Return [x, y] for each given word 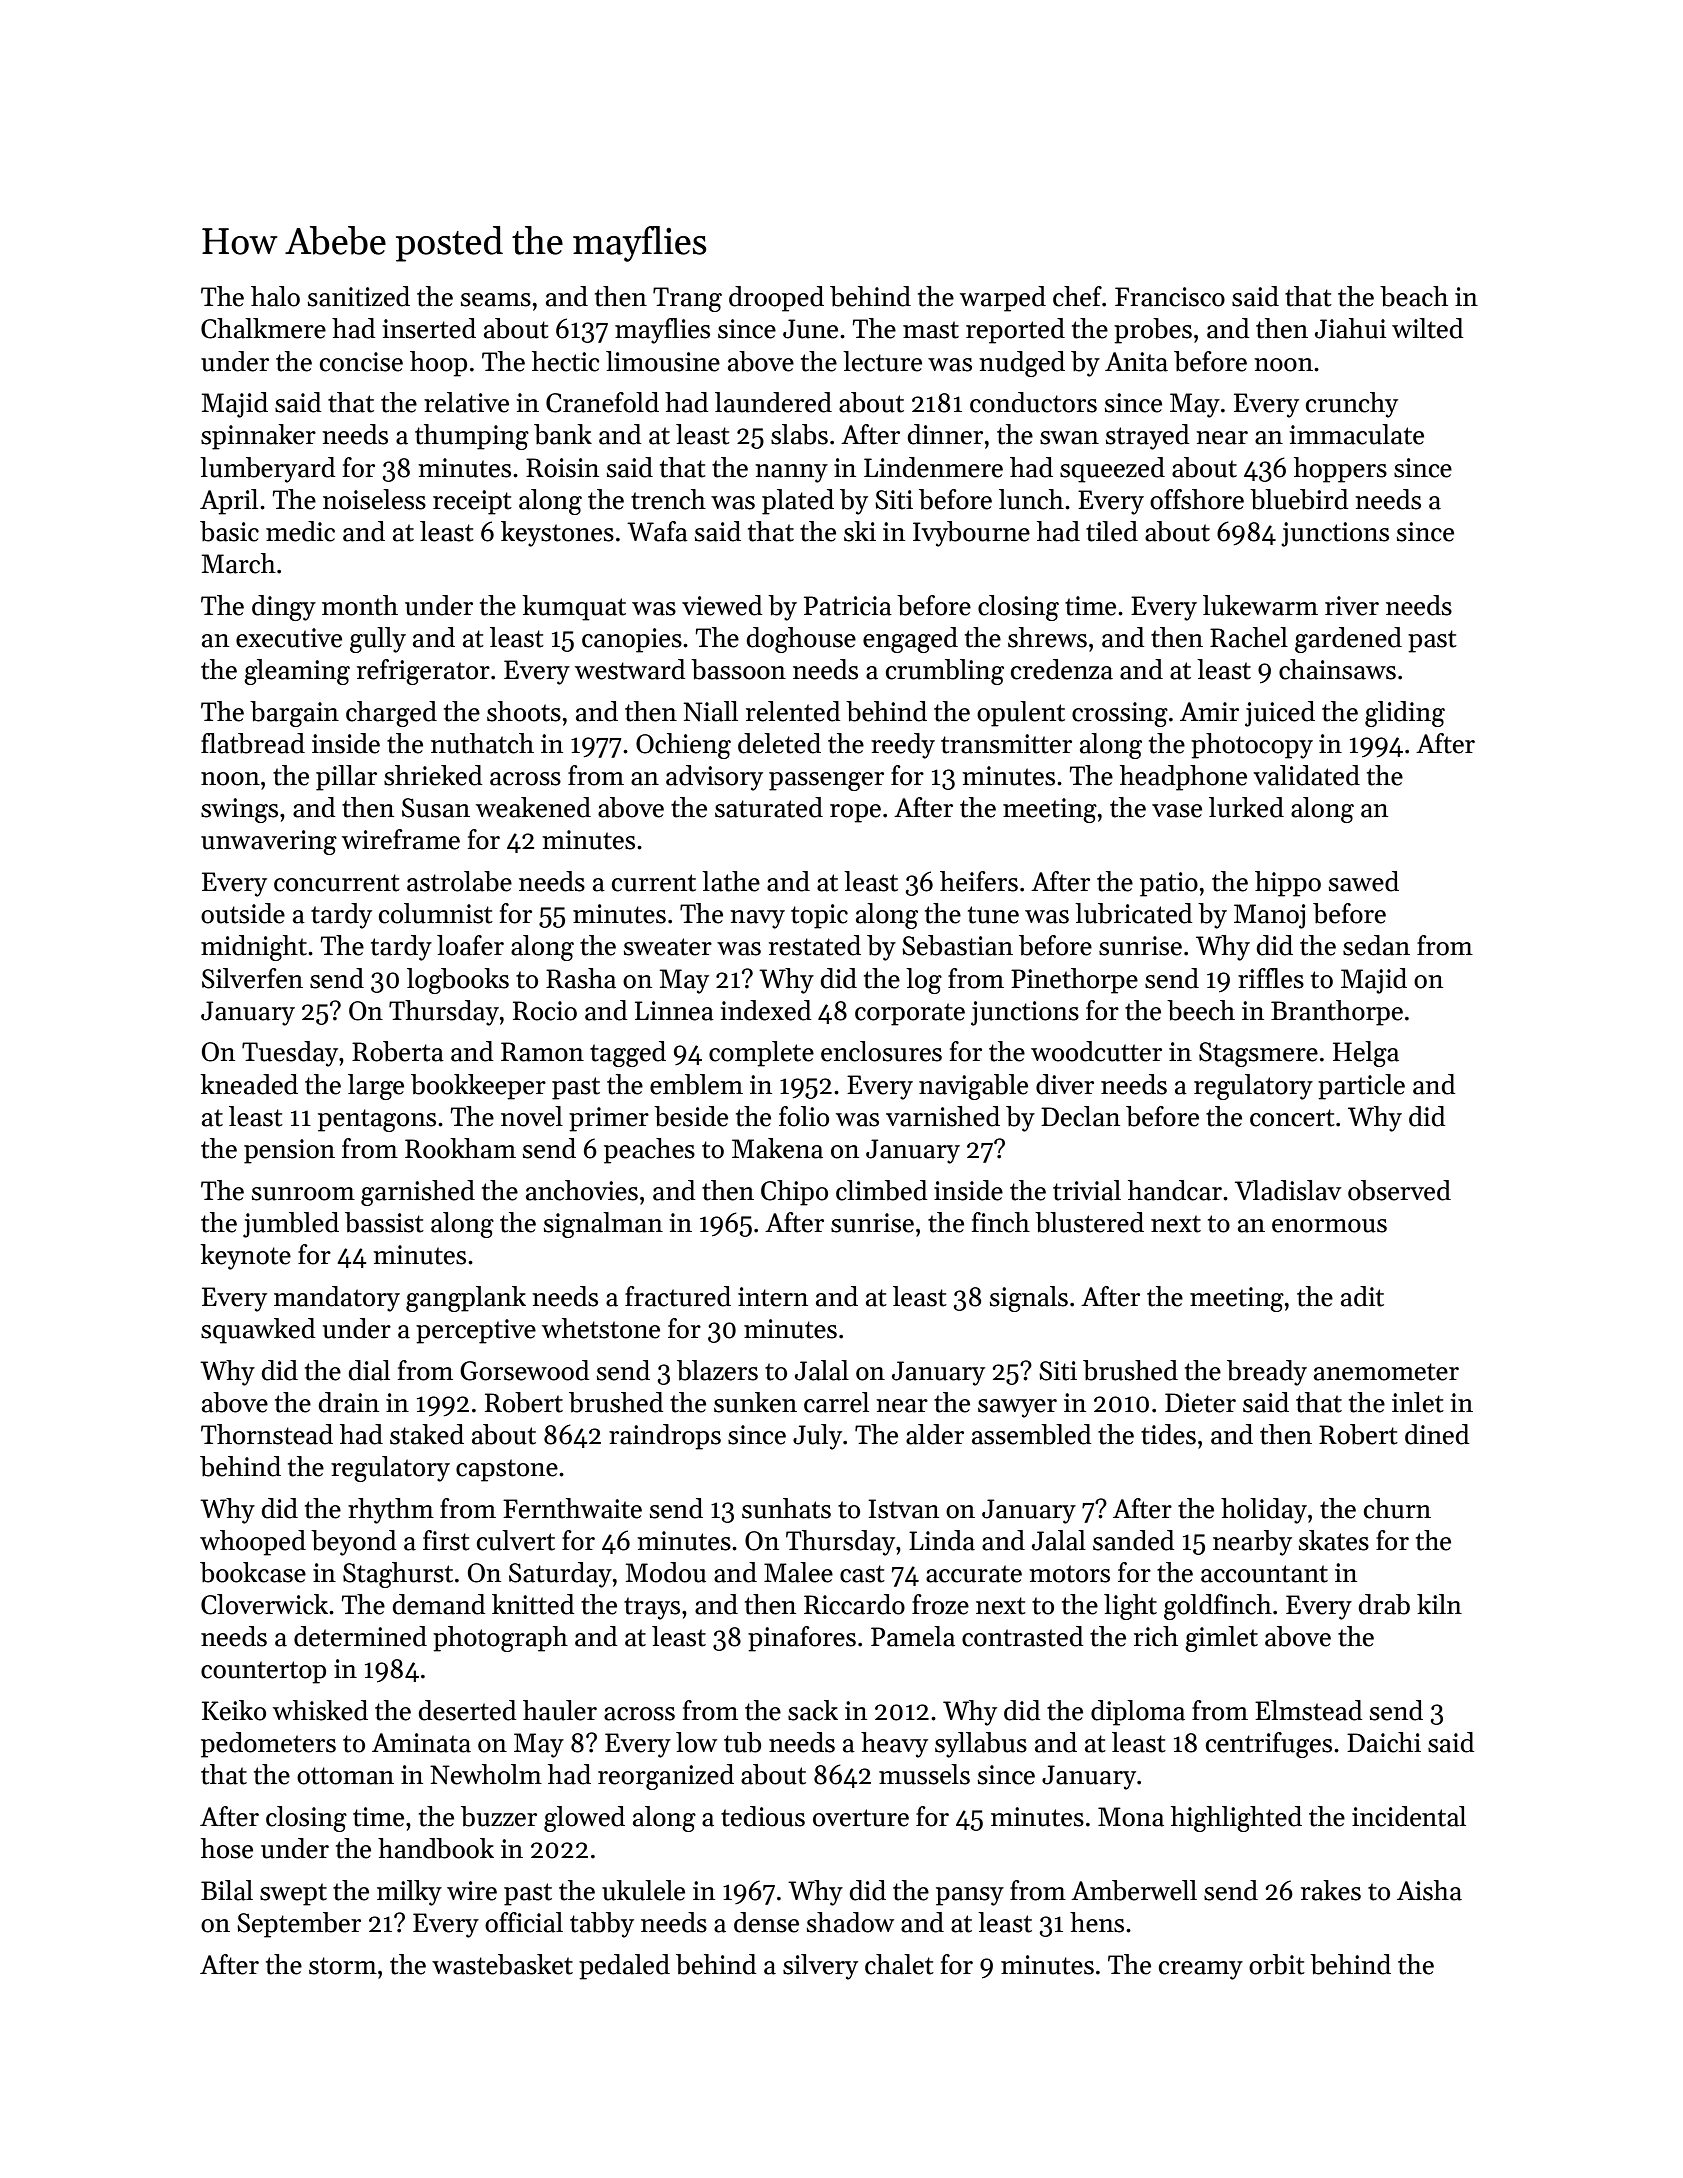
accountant [1264, 1574]
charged [391, 714]
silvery [820, 1967]
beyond [353, 1543]
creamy [1201, 1970]
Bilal [227, 1890]
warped [1003, 299]
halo [275, 296]
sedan [1376, 945]
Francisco [1170, 297]
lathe [731, 881]
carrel [836, 1402]
